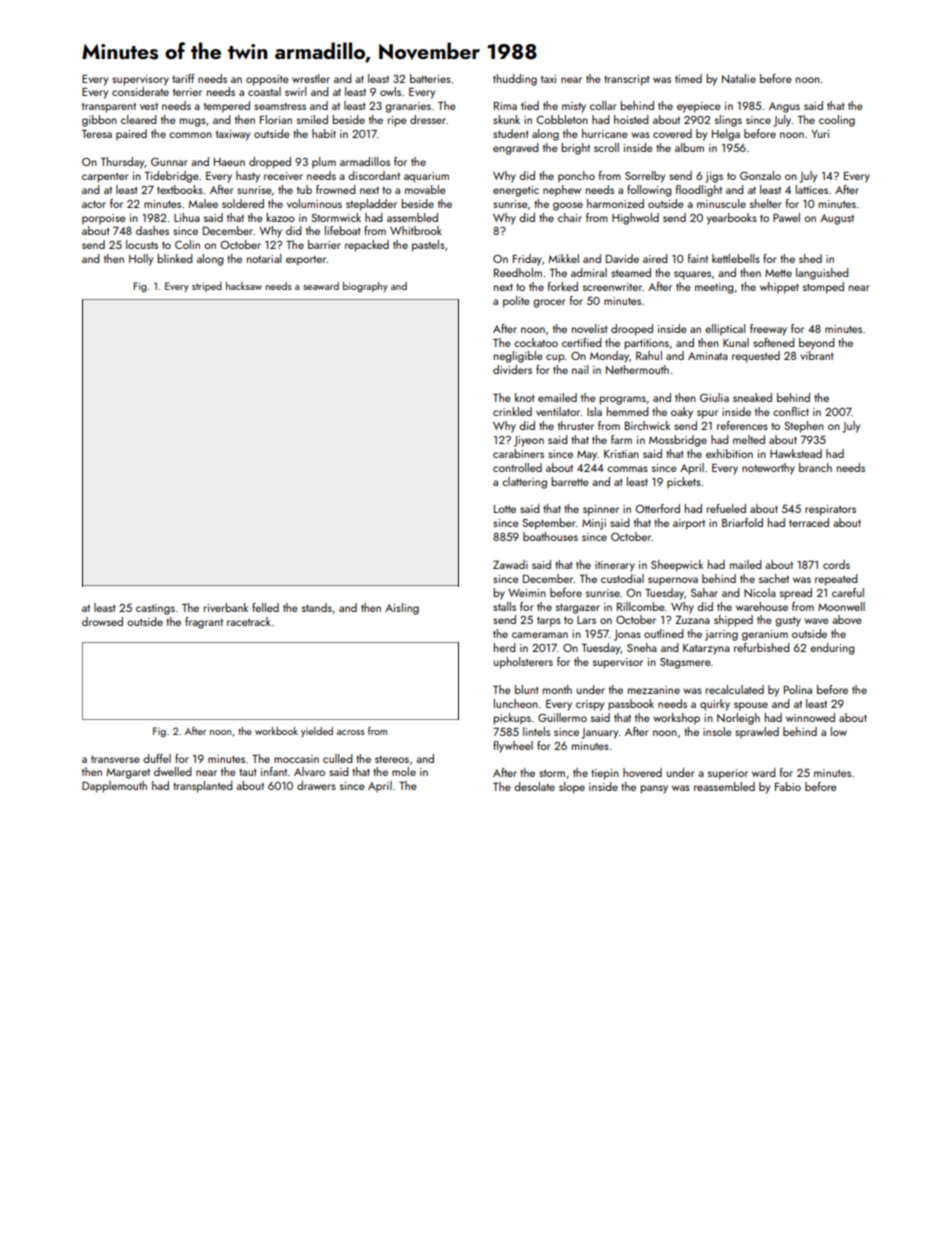 Image resolution: width=952 pixels, height=1233 pixels. I want to click on carabiners, so click(518, 453).
